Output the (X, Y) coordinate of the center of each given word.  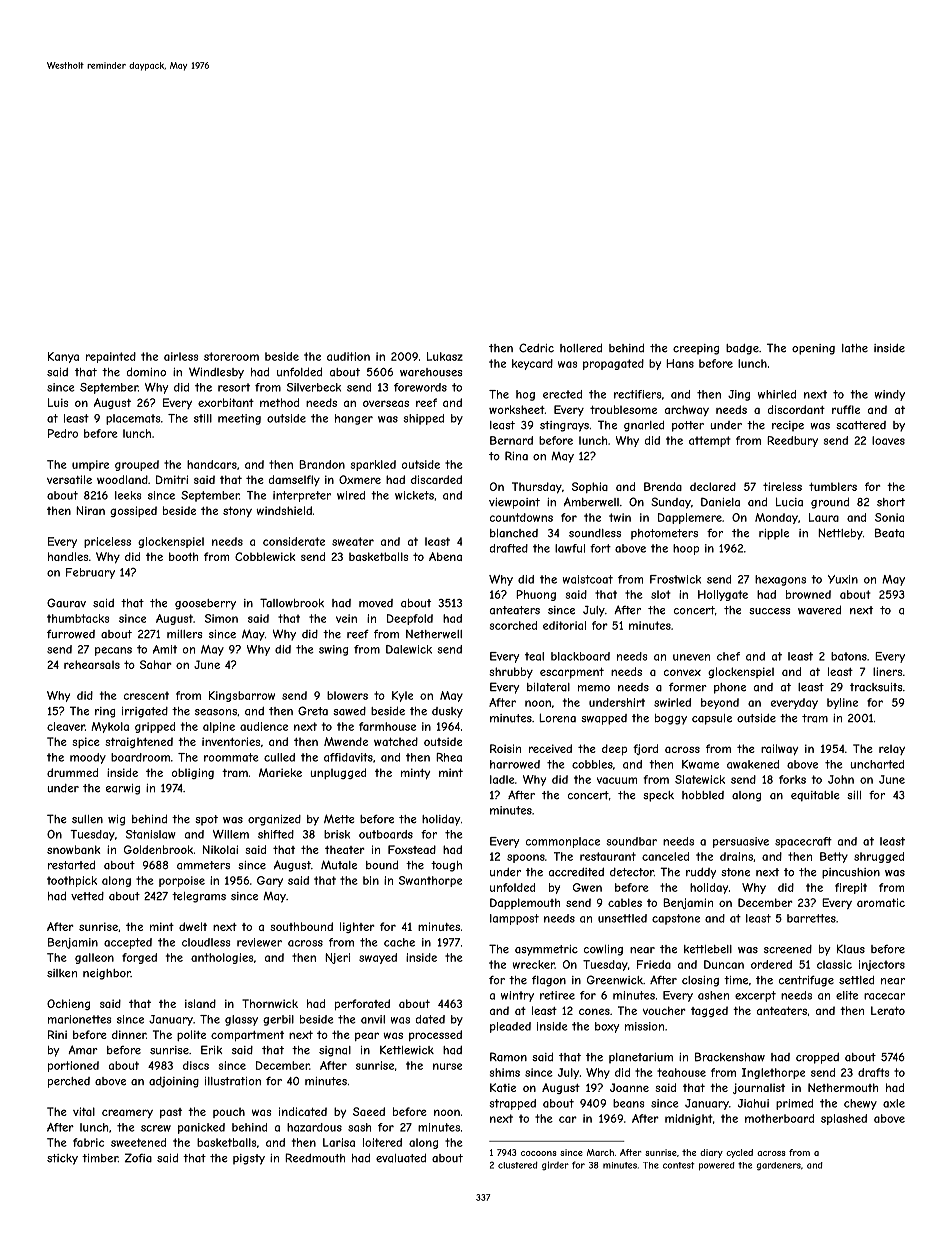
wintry (517, 996)
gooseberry (205, 604)
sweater (353, 541)
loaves (888, 440)
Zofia (138, 1158)
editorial (564, 625)
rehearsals (92, 664)
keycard (532, 364)
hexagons (780, 580)
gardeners (779, 1166)
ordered (771, 964)
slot (661, 594)
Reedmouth (315, 1158)
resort (234, 387)
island (200, 1003)
